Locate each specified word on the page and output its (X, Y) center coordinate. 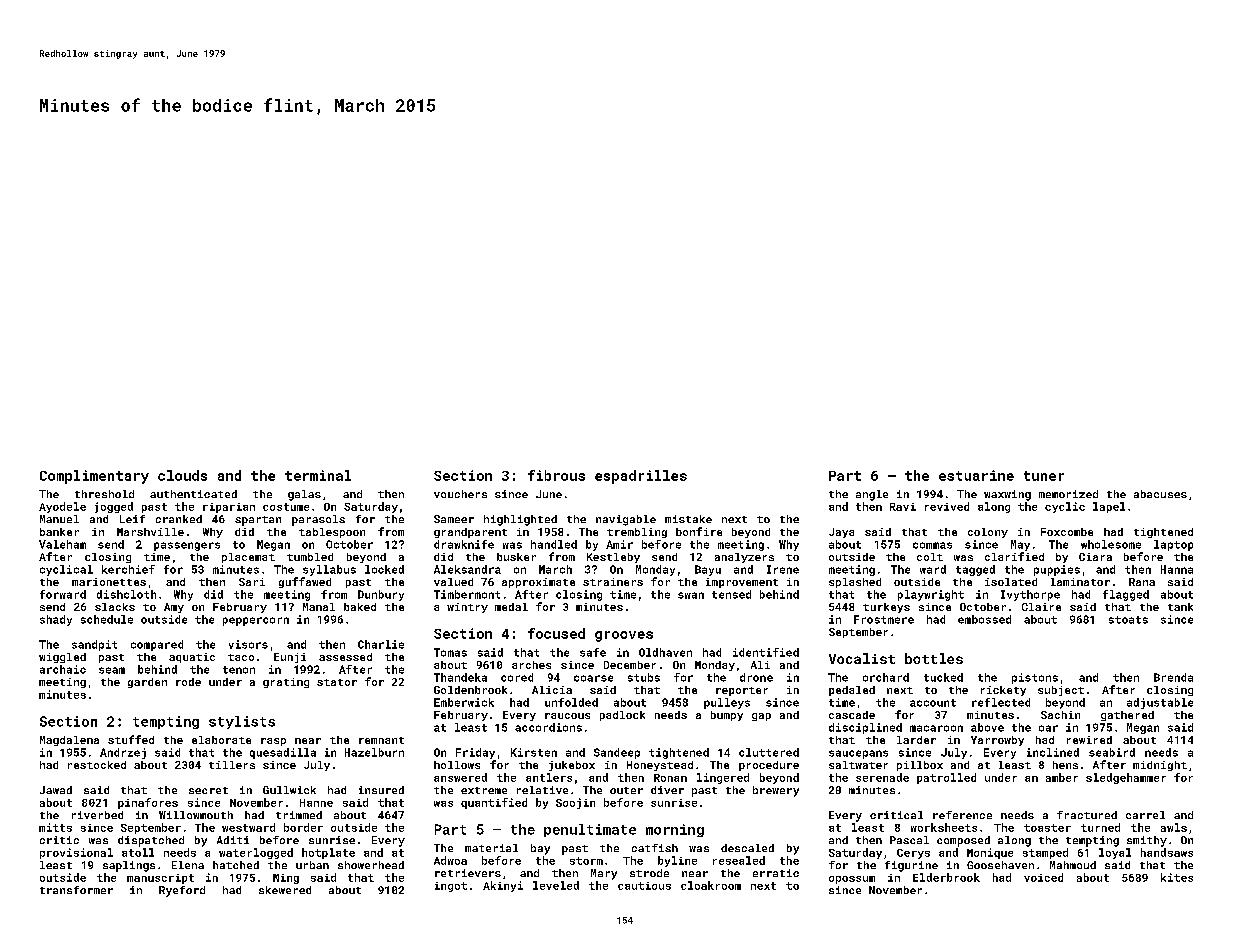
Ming (286, 879)
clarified (1014, 556)
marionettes (109, 582)
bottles (934, 658)
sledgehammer (1126, 778)
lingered (723, 778)
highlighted (520, 520)
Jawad (56, 790)
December (630, 665)
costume (286, 507)
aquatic (192, 658)
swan (691, 595)
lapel (1109, 507)
